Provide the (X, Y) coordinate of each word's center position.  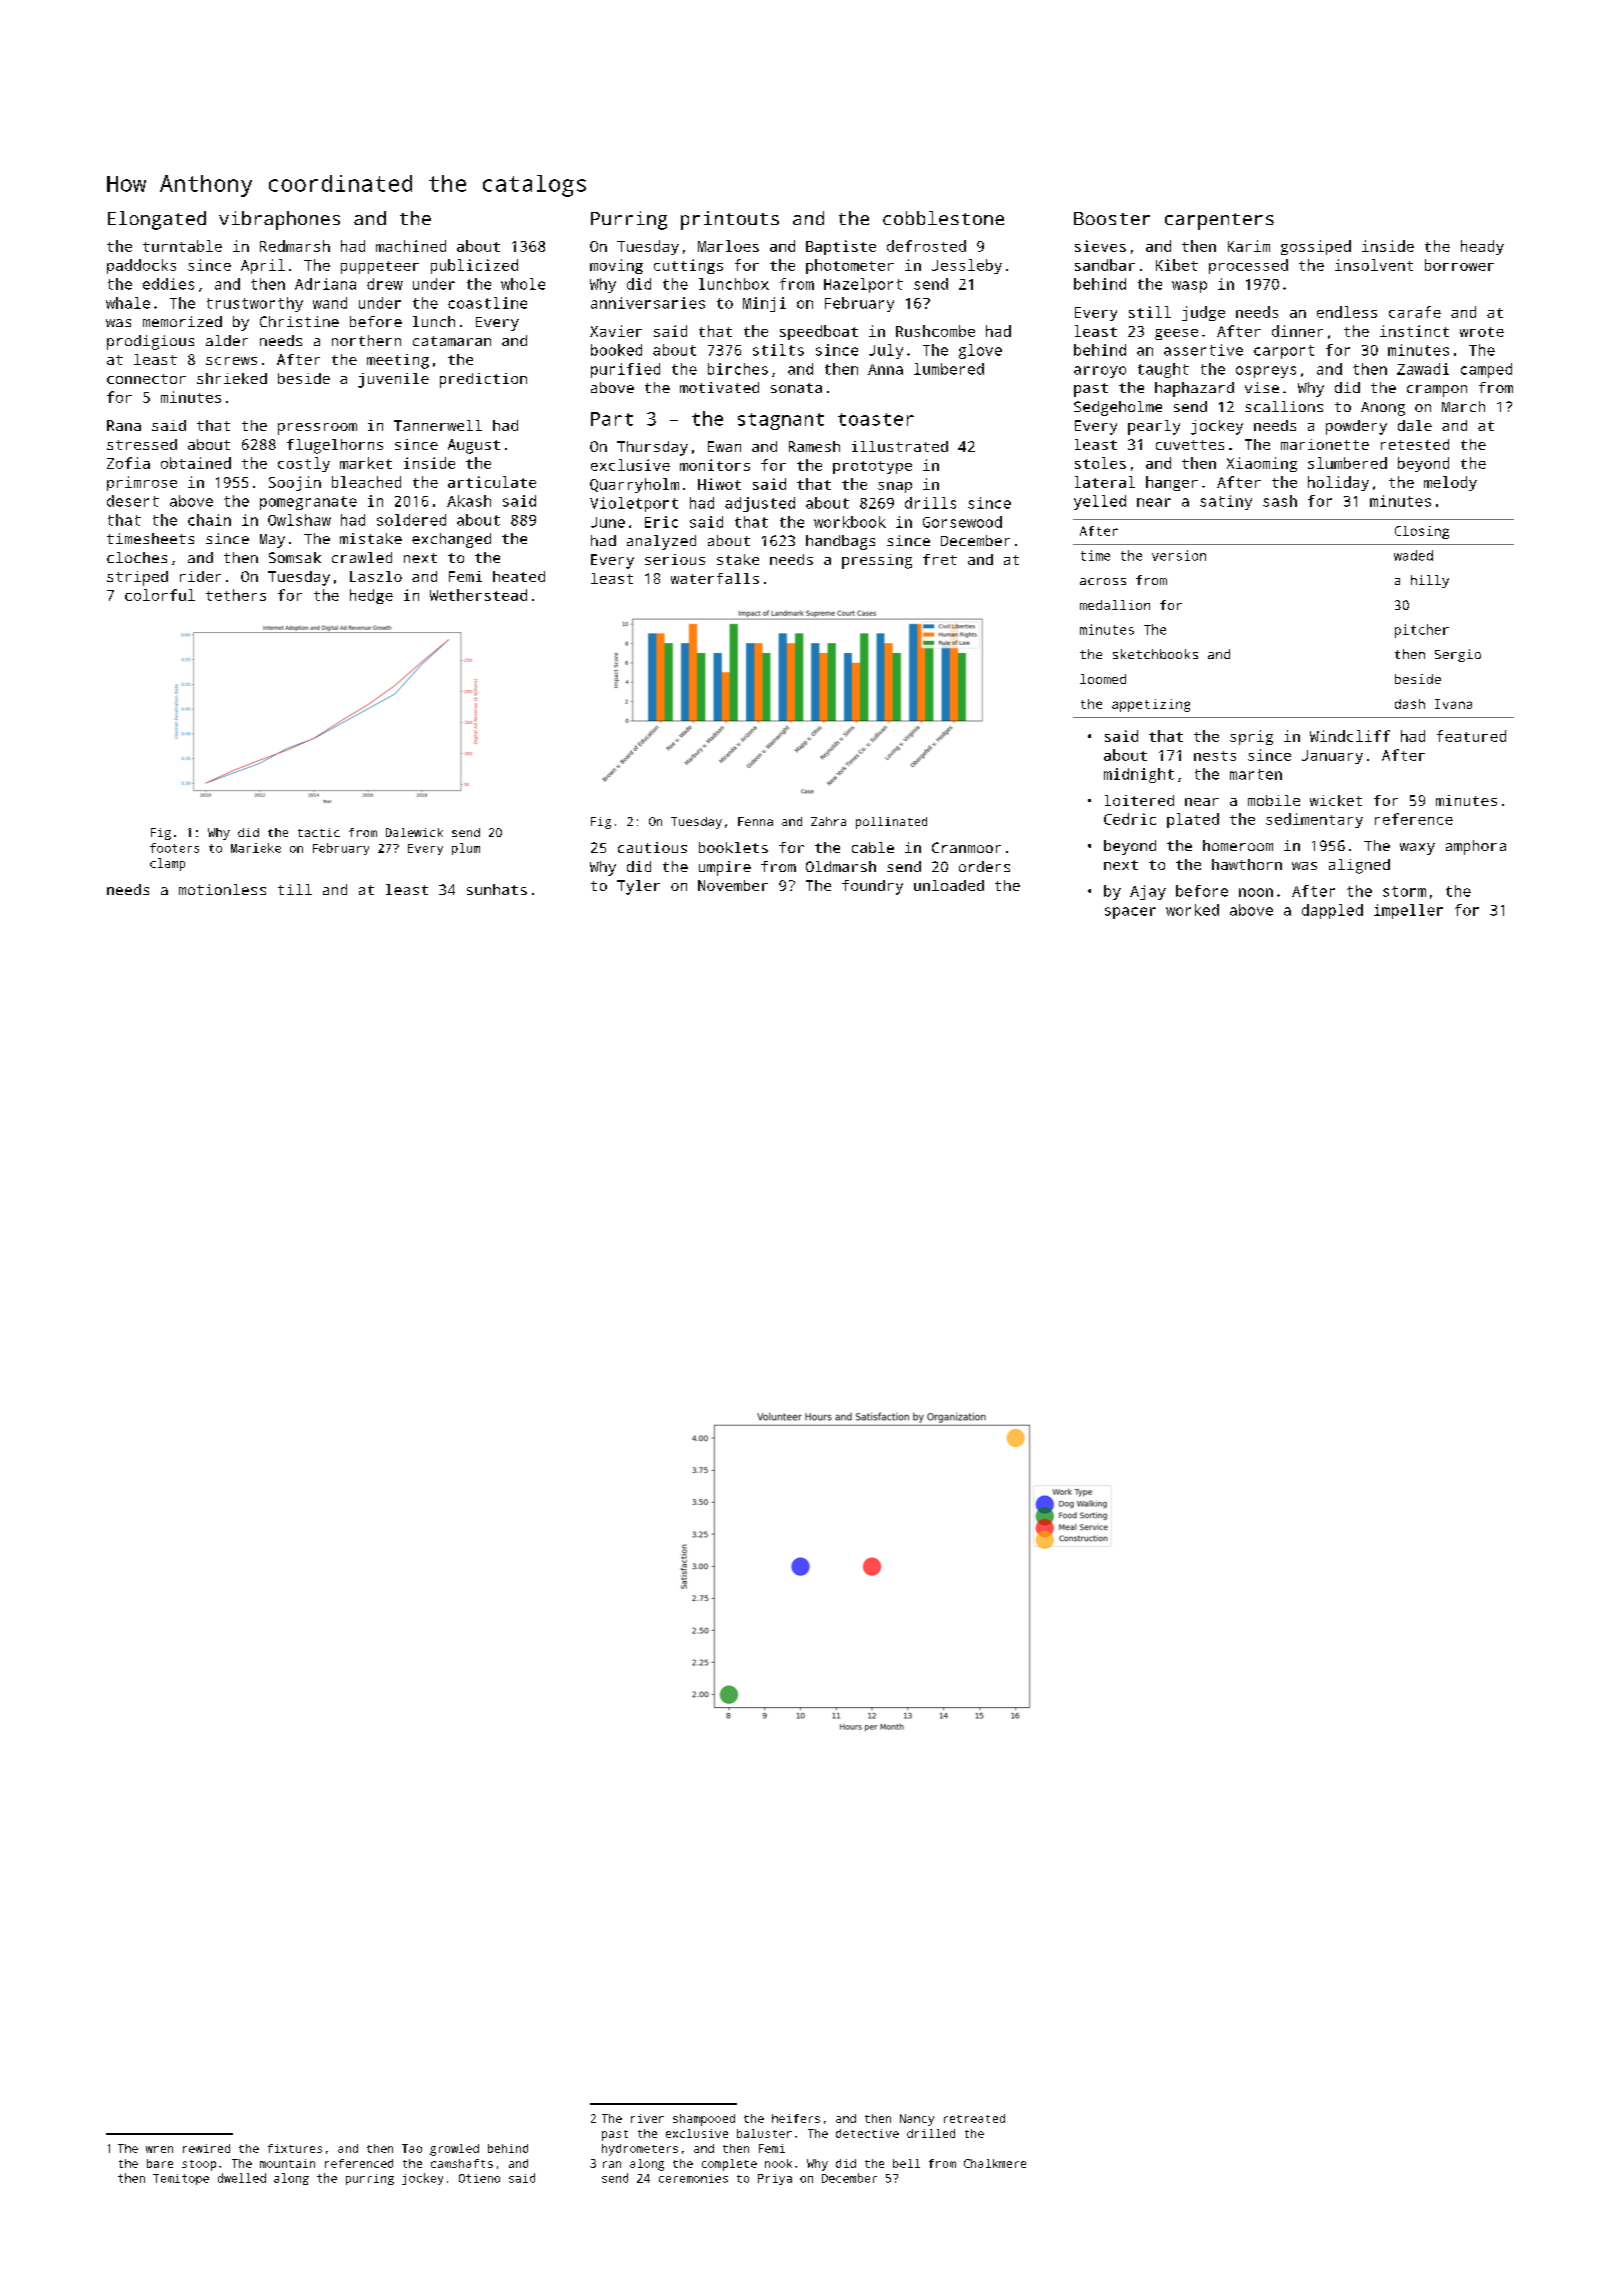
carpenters (1219, 221)
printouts (730, 220)
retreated (974, 2118)
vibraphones (279, 220)
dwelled (242, 2178)
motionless (222, 889)
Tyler (638, 887)
